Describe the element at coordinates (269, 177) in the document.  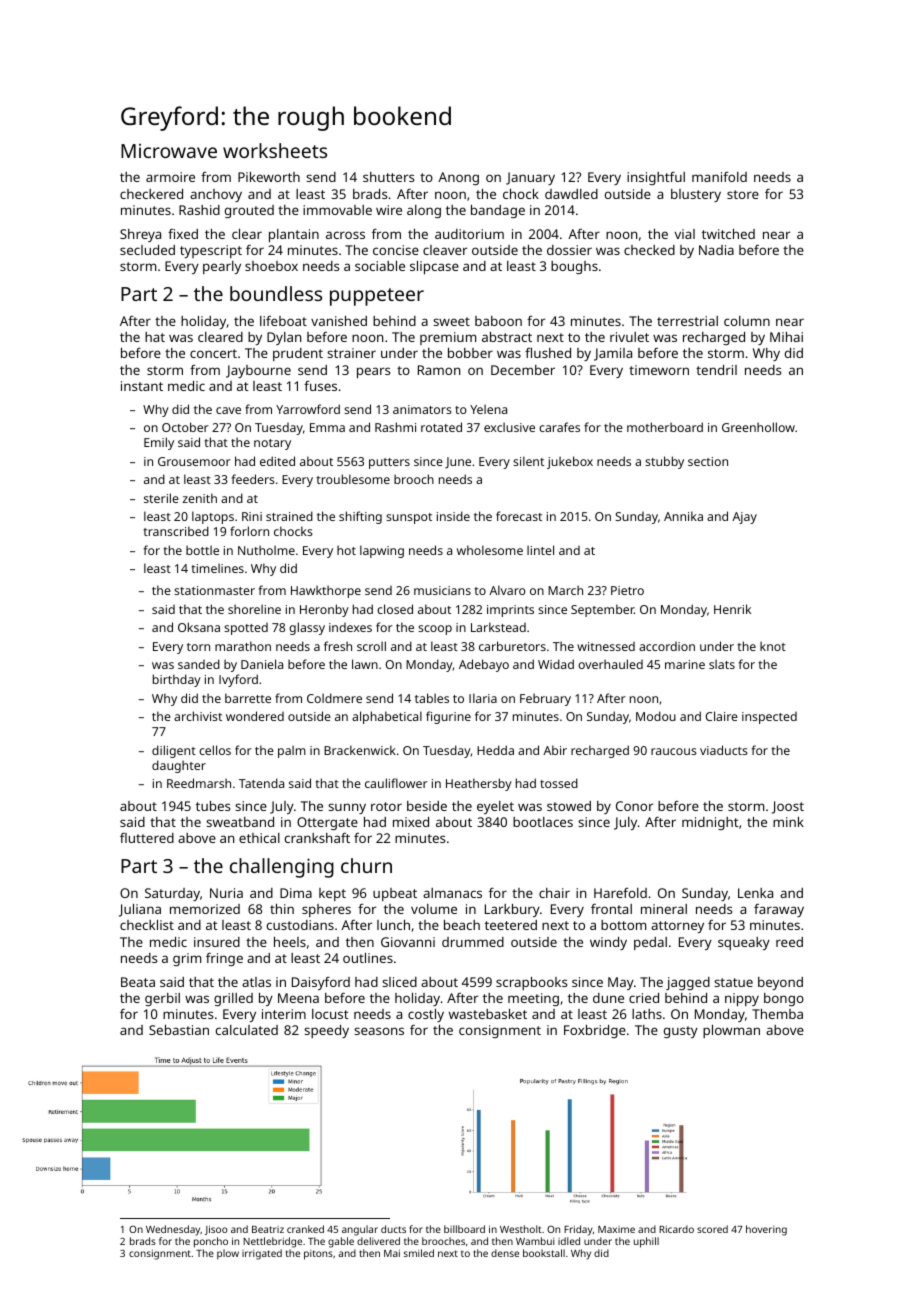
I see `Pikeworth` at that location.
